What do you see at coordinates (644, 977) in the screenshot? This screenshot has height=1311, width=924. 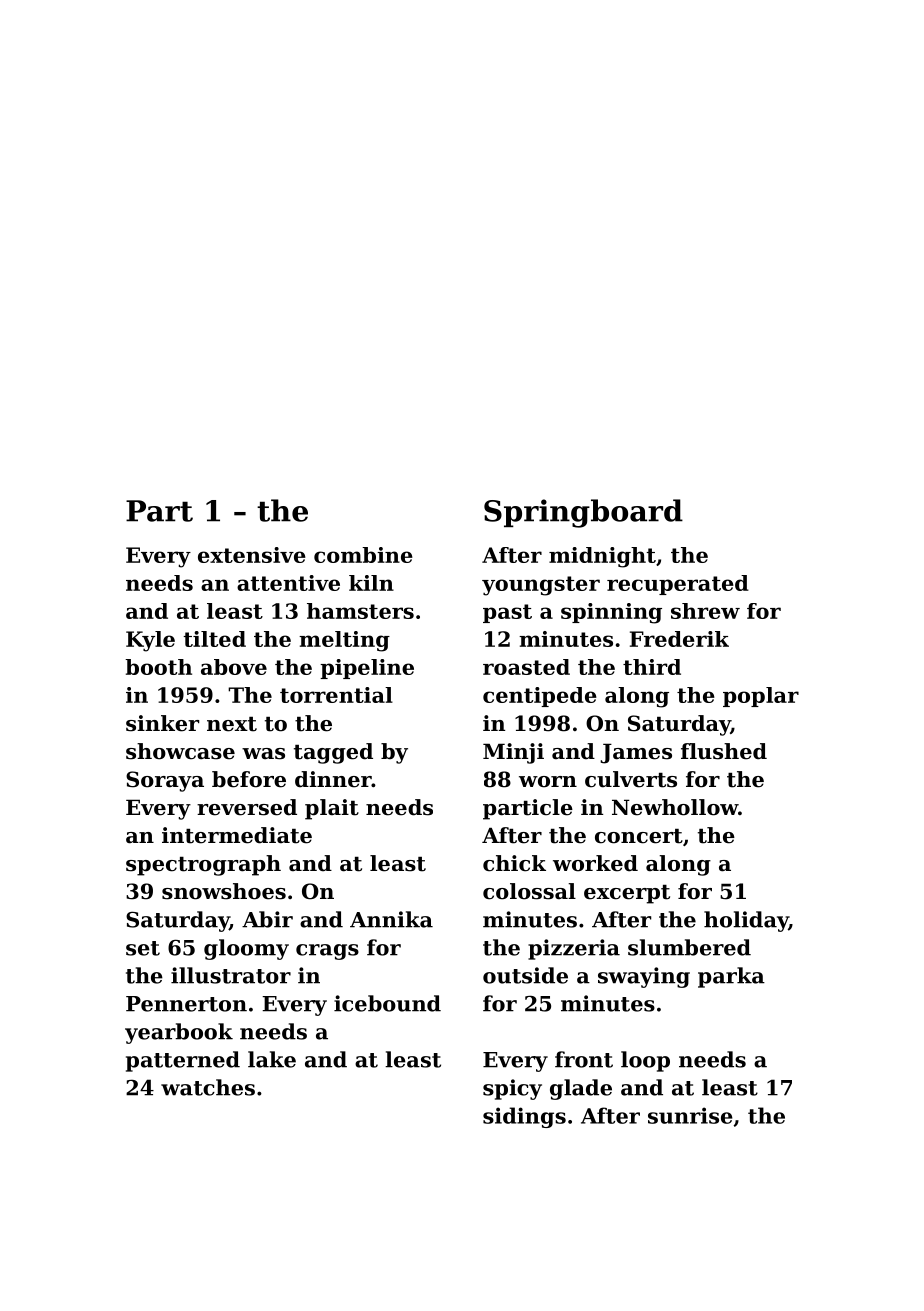 I see `swaying` at bounding box center [644, 977].
